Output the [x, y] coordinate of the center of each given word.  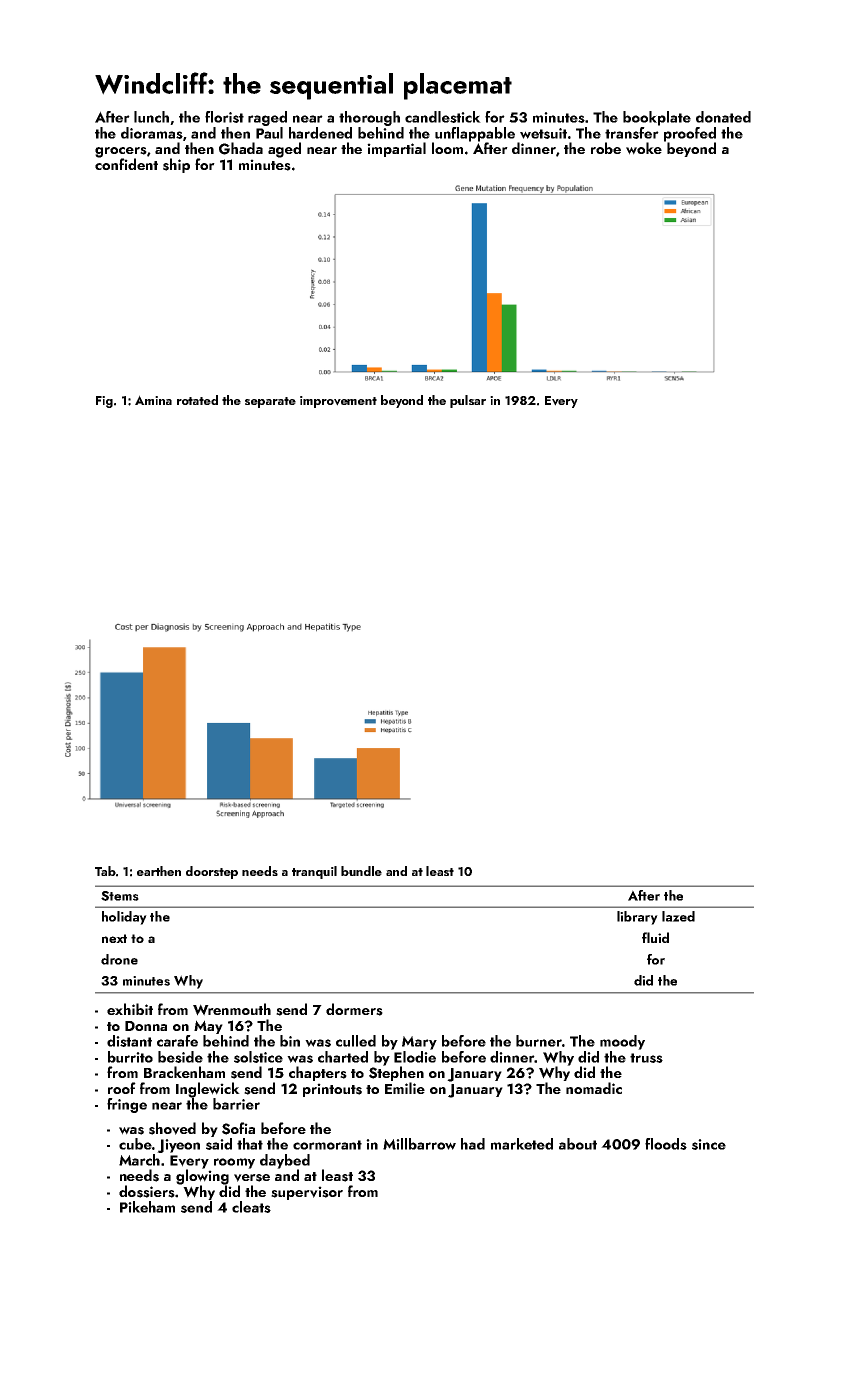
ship [176, 165]
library [637, 918]
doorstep [212, 872]
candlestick [443, 117]
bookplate [657, 118]
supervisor [307, 1193]
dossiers [147, 1191]
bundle [361, 871]
